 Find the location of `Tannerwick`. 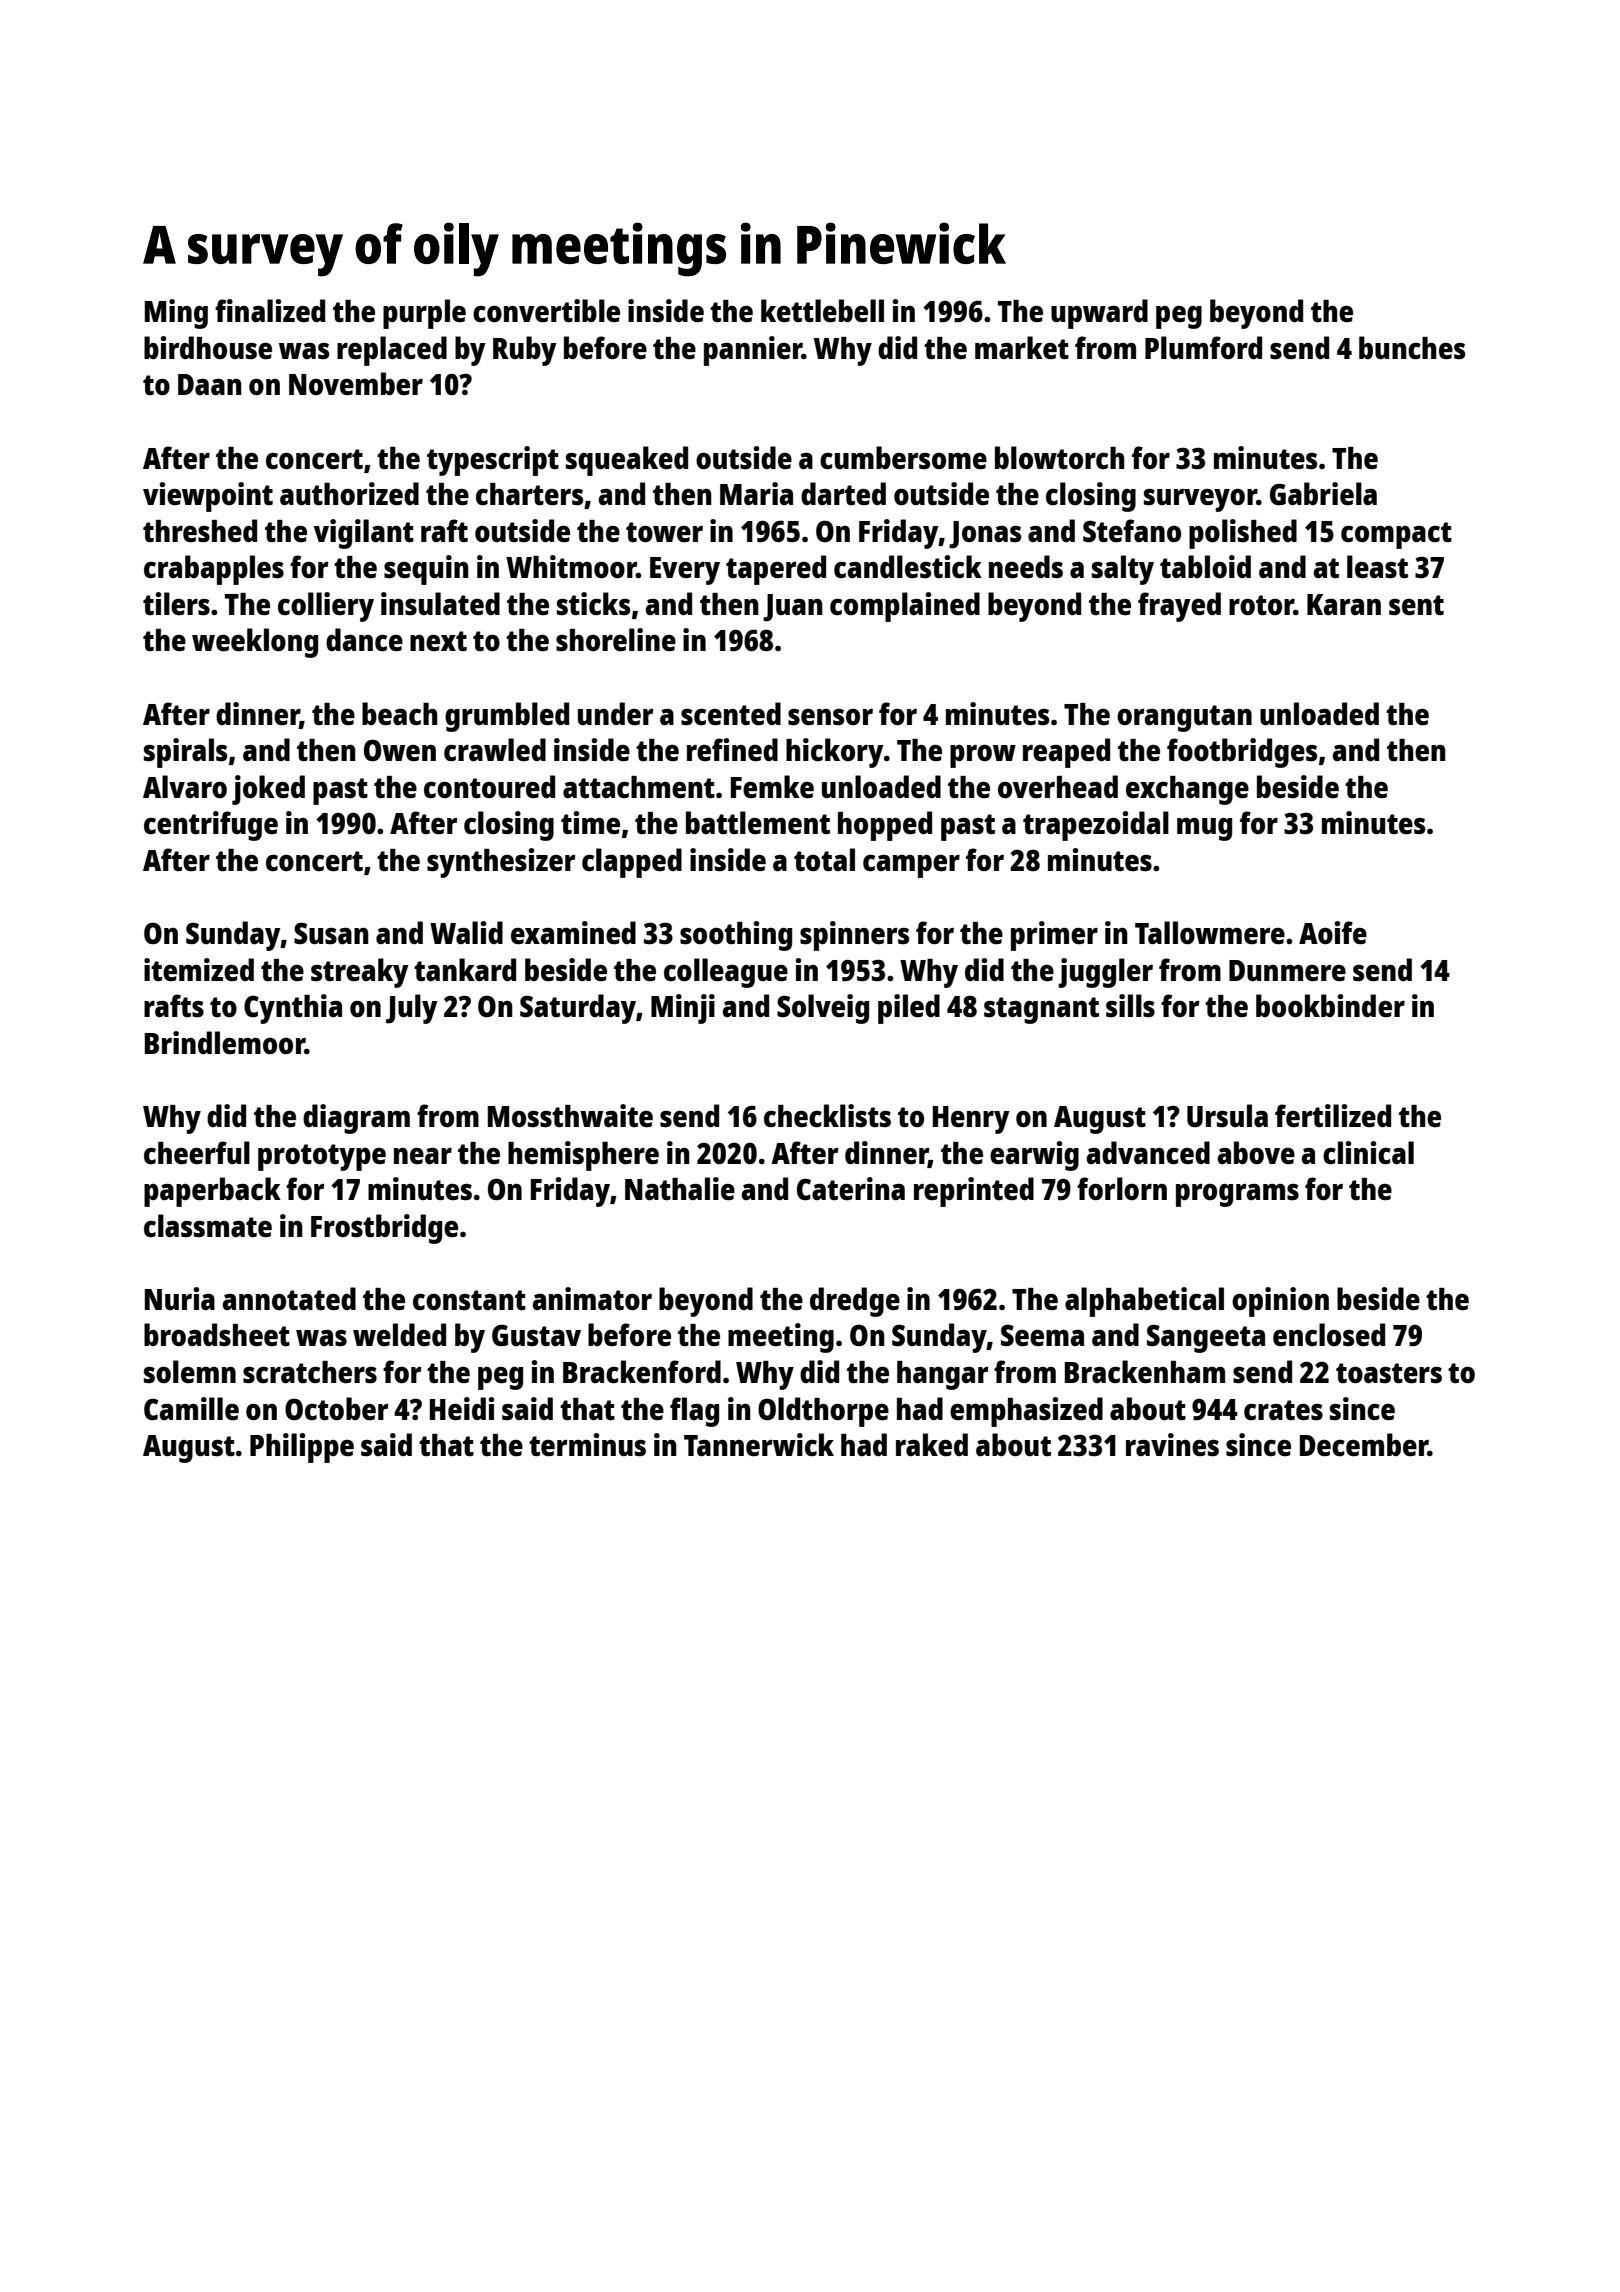

Tannerwick is located at coordinates (759, 1445).
